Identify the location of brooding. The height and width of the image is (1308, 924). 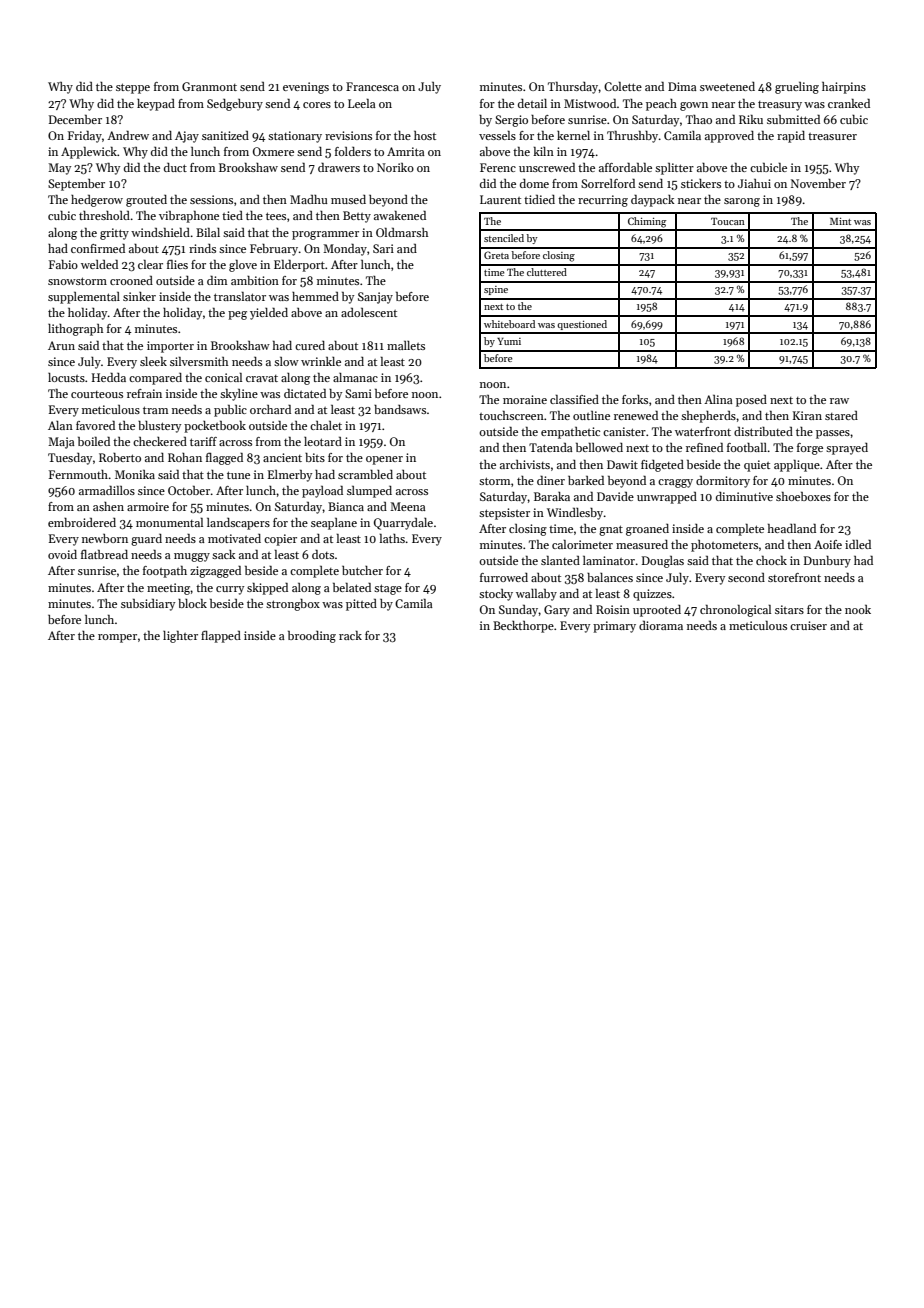
(312, 637).
